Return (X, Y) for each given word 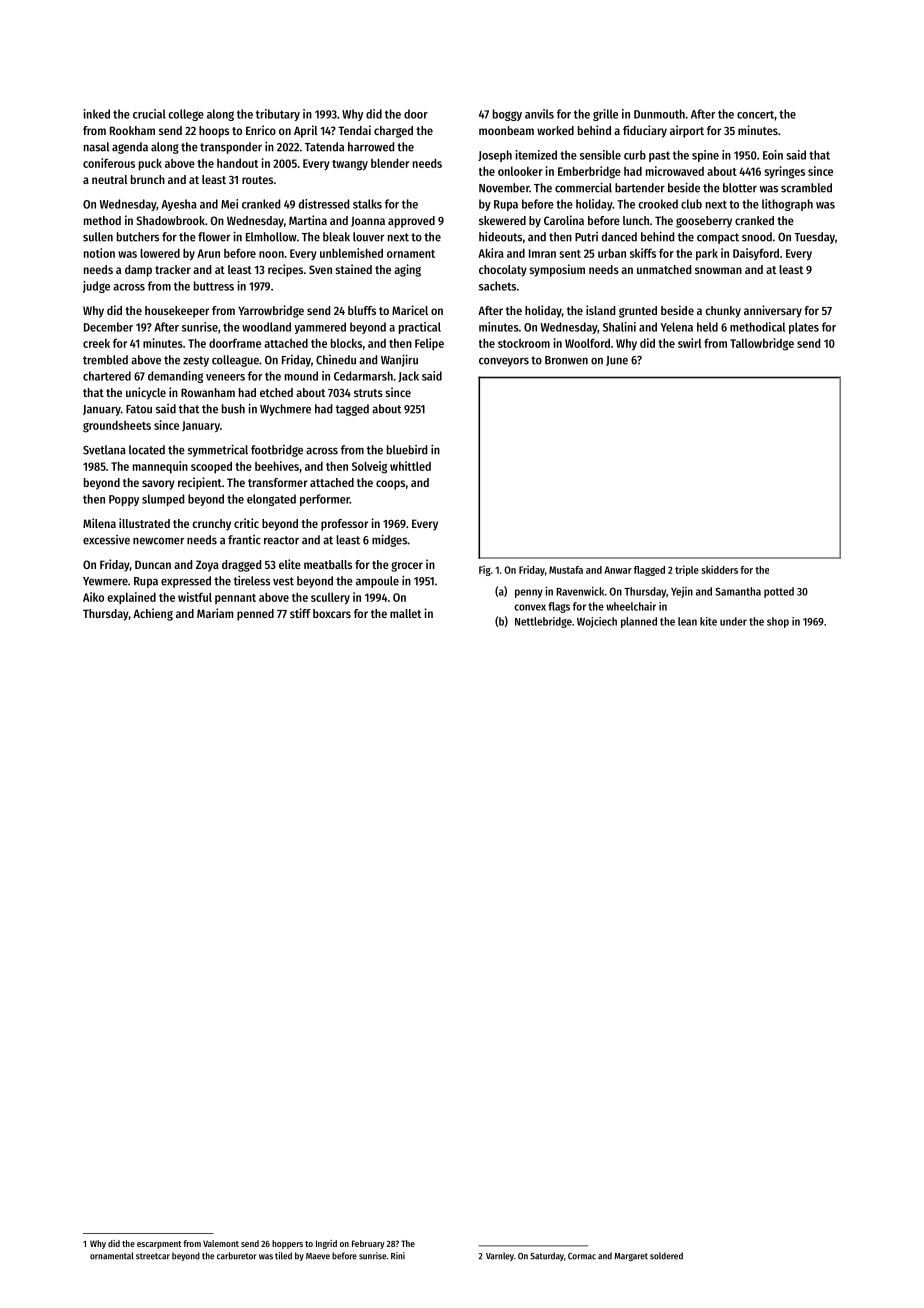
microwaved (675, 171)
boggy (507, 115)
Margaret (631, 1257)
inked (97, 114)
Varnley (500, 1256)
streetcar (153, 1256)
